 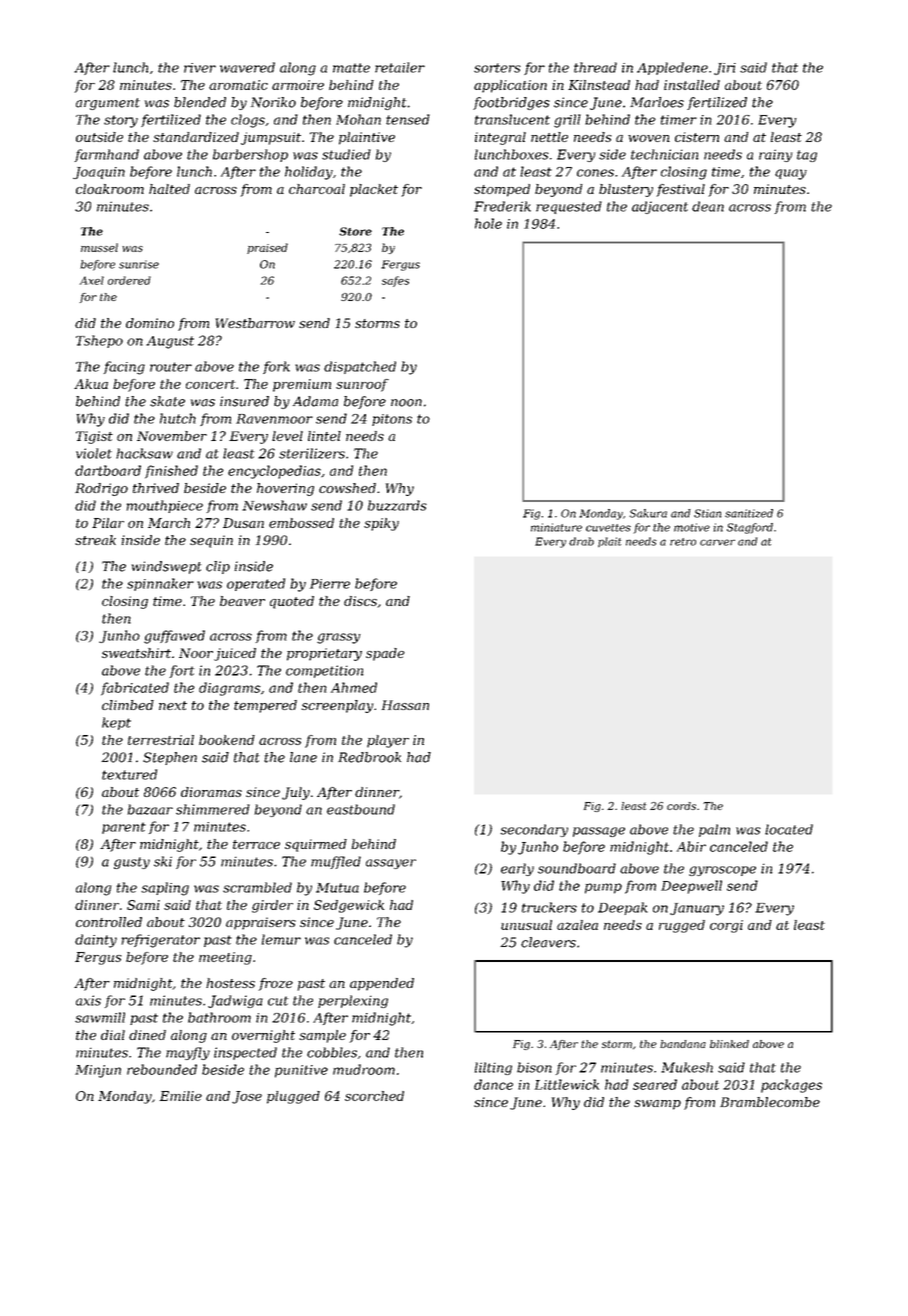 What do you see at coordinates (750, 528) in the screenshot?
I see `Stagford` at bounding box center [750, 528].
